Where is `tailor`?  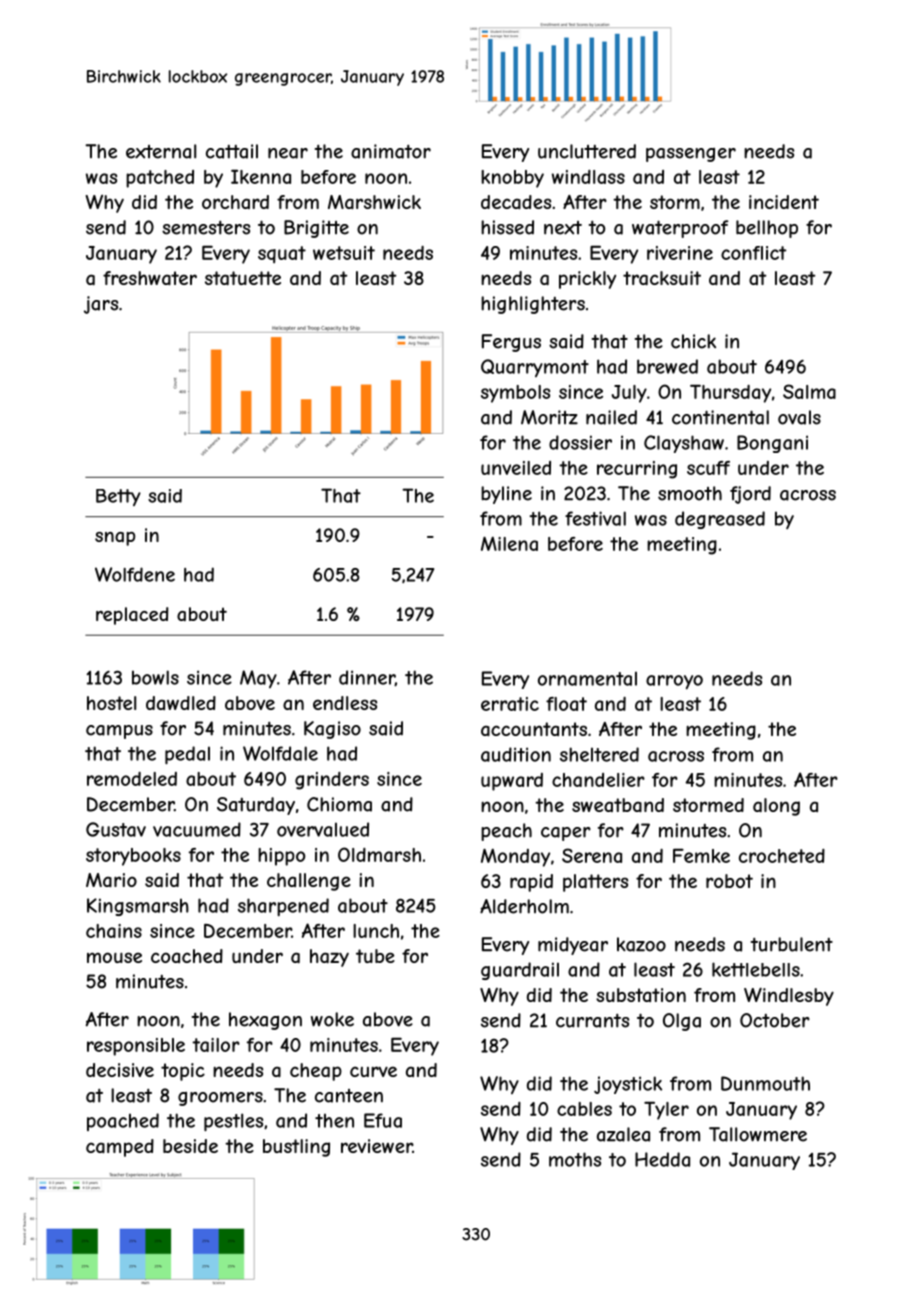 tailor is located at coordinates (216, 1045).
